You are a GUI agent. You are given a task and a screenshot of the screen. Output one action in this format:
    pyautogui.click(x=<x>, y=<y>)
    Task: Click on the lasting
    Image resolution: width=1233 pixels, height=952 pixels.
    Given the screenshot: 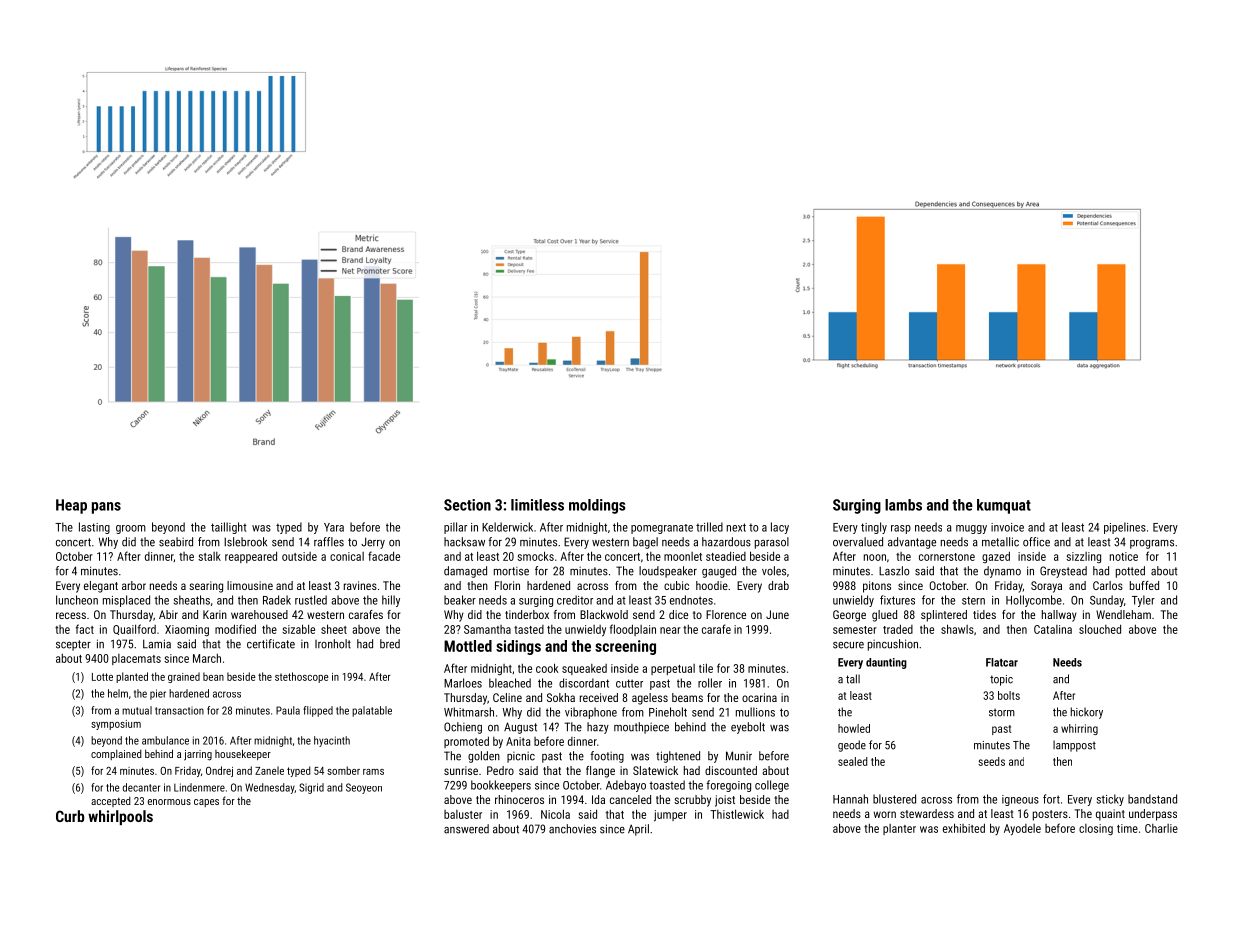 What is the action you would take?
    pyautogui.click(x=94, y=528)
